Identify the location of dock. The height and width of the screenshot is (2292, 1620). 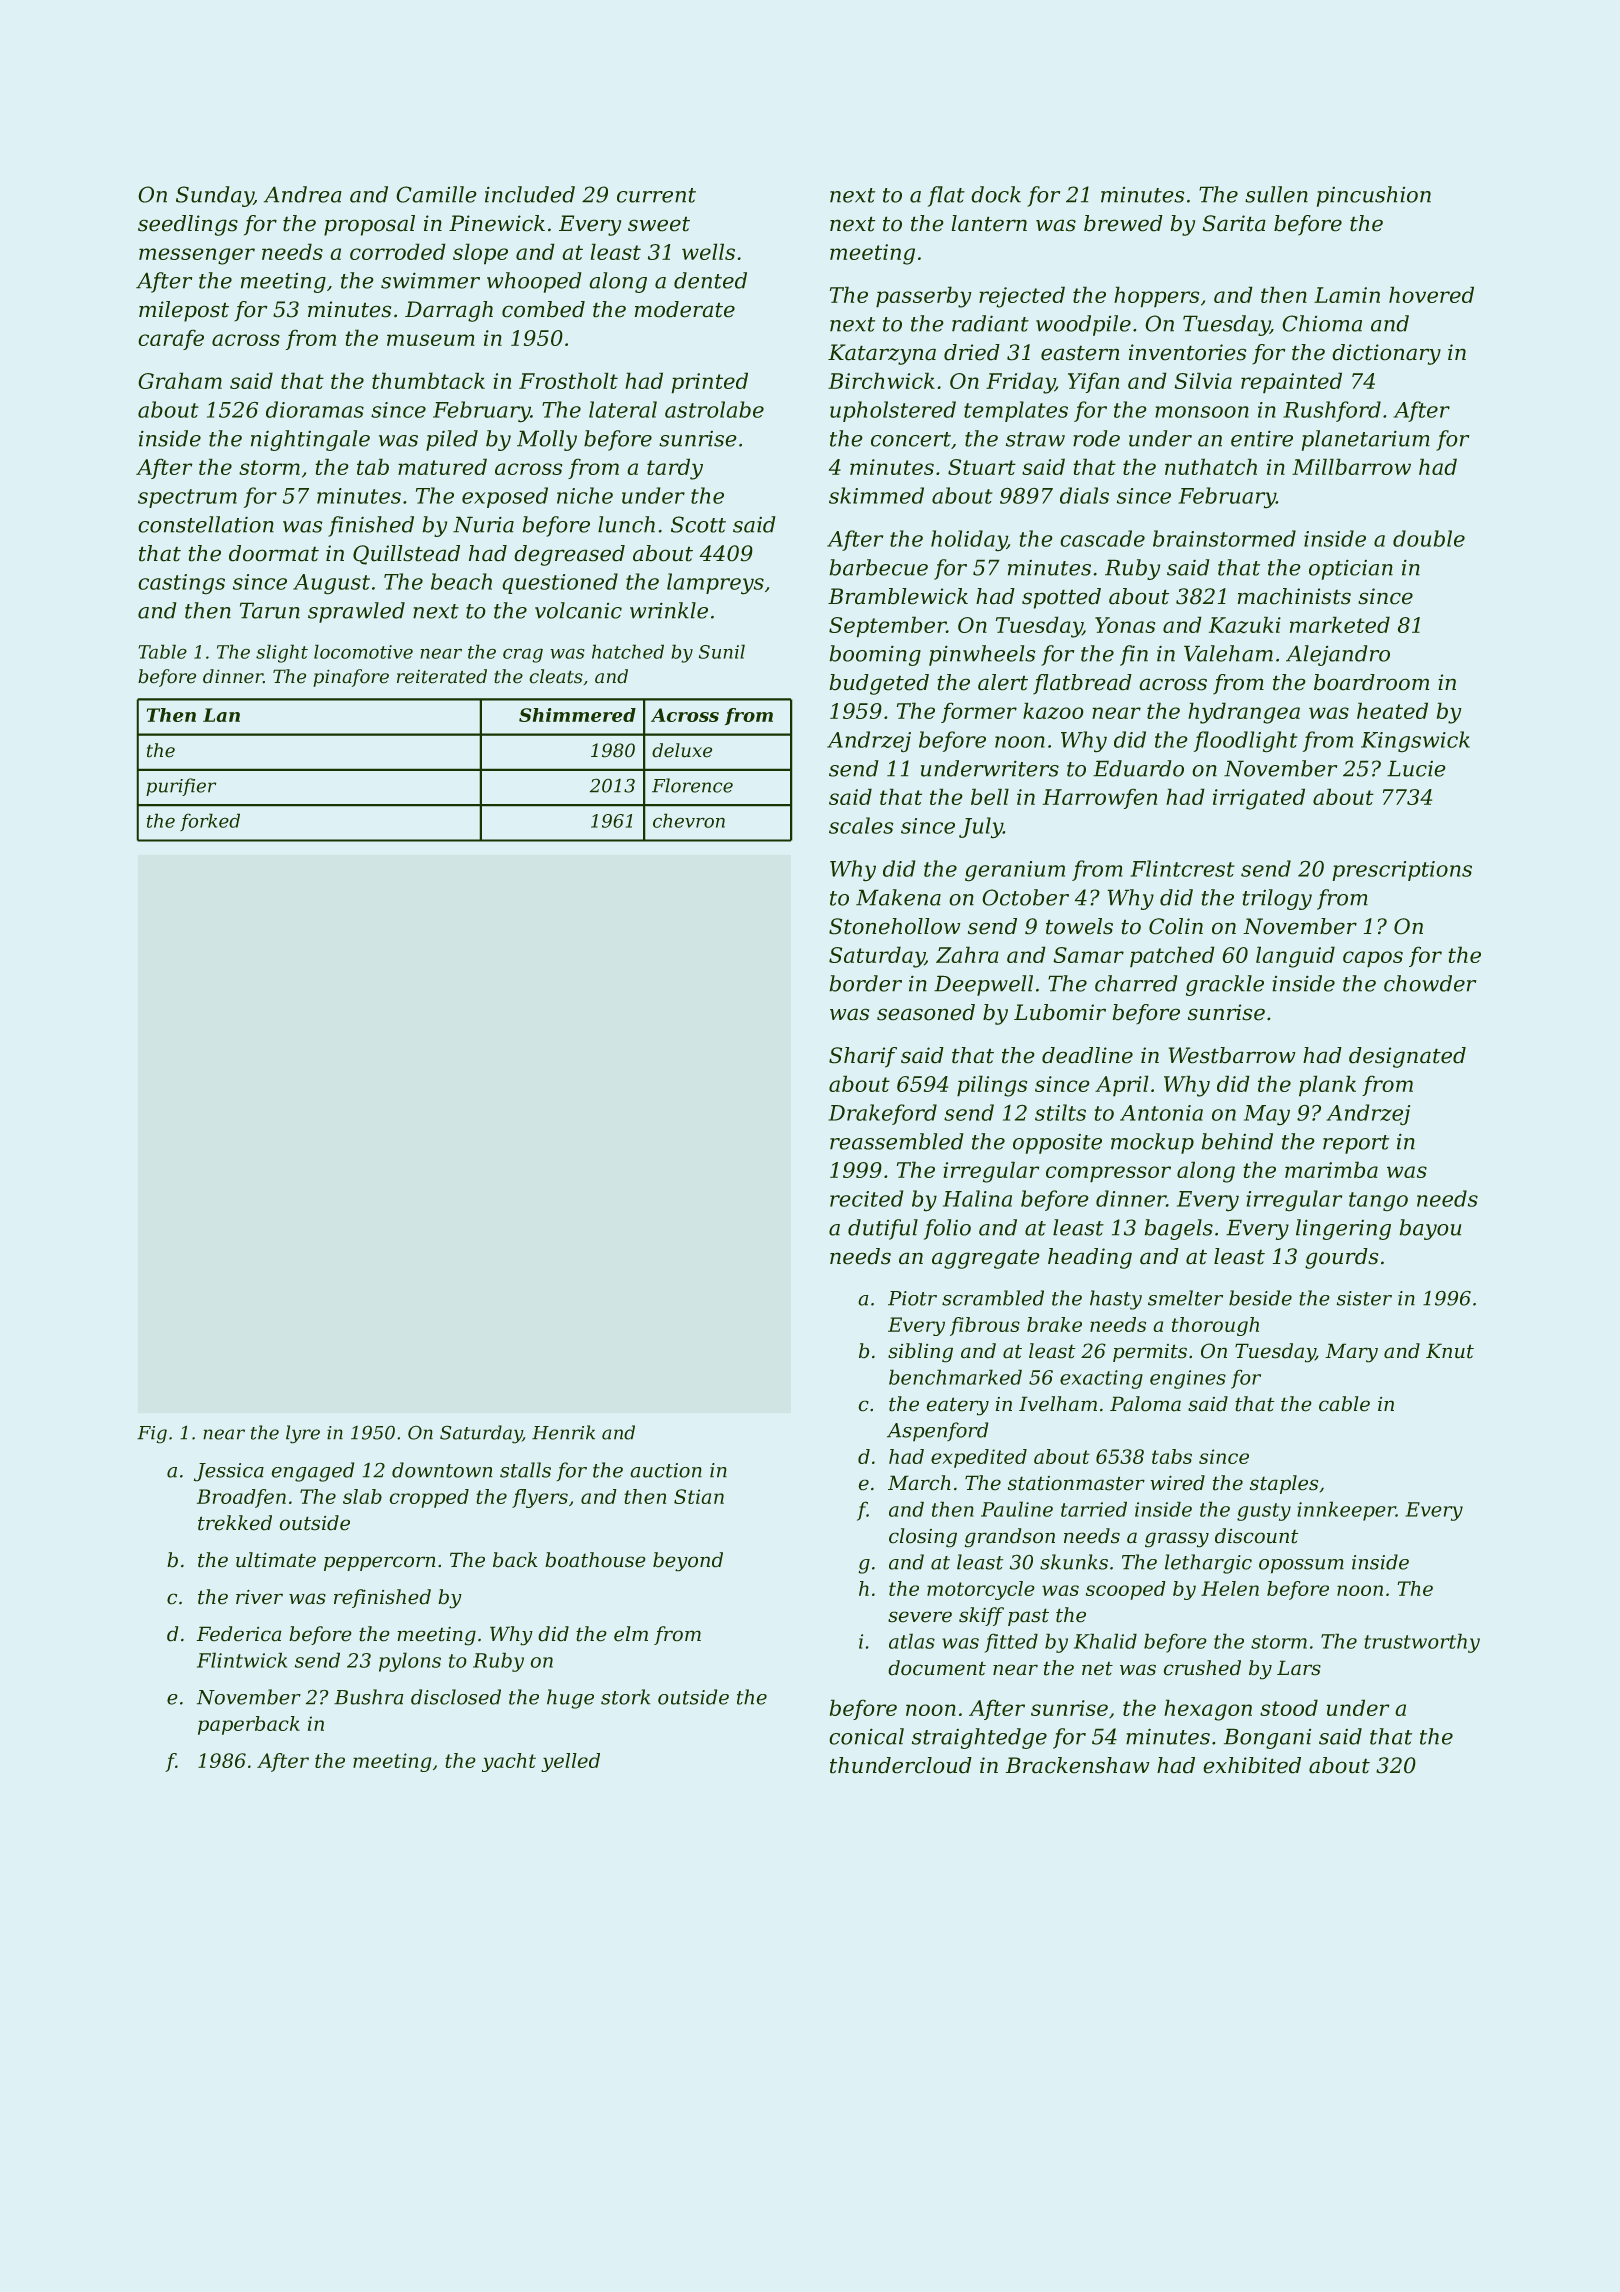
(996, 194).
